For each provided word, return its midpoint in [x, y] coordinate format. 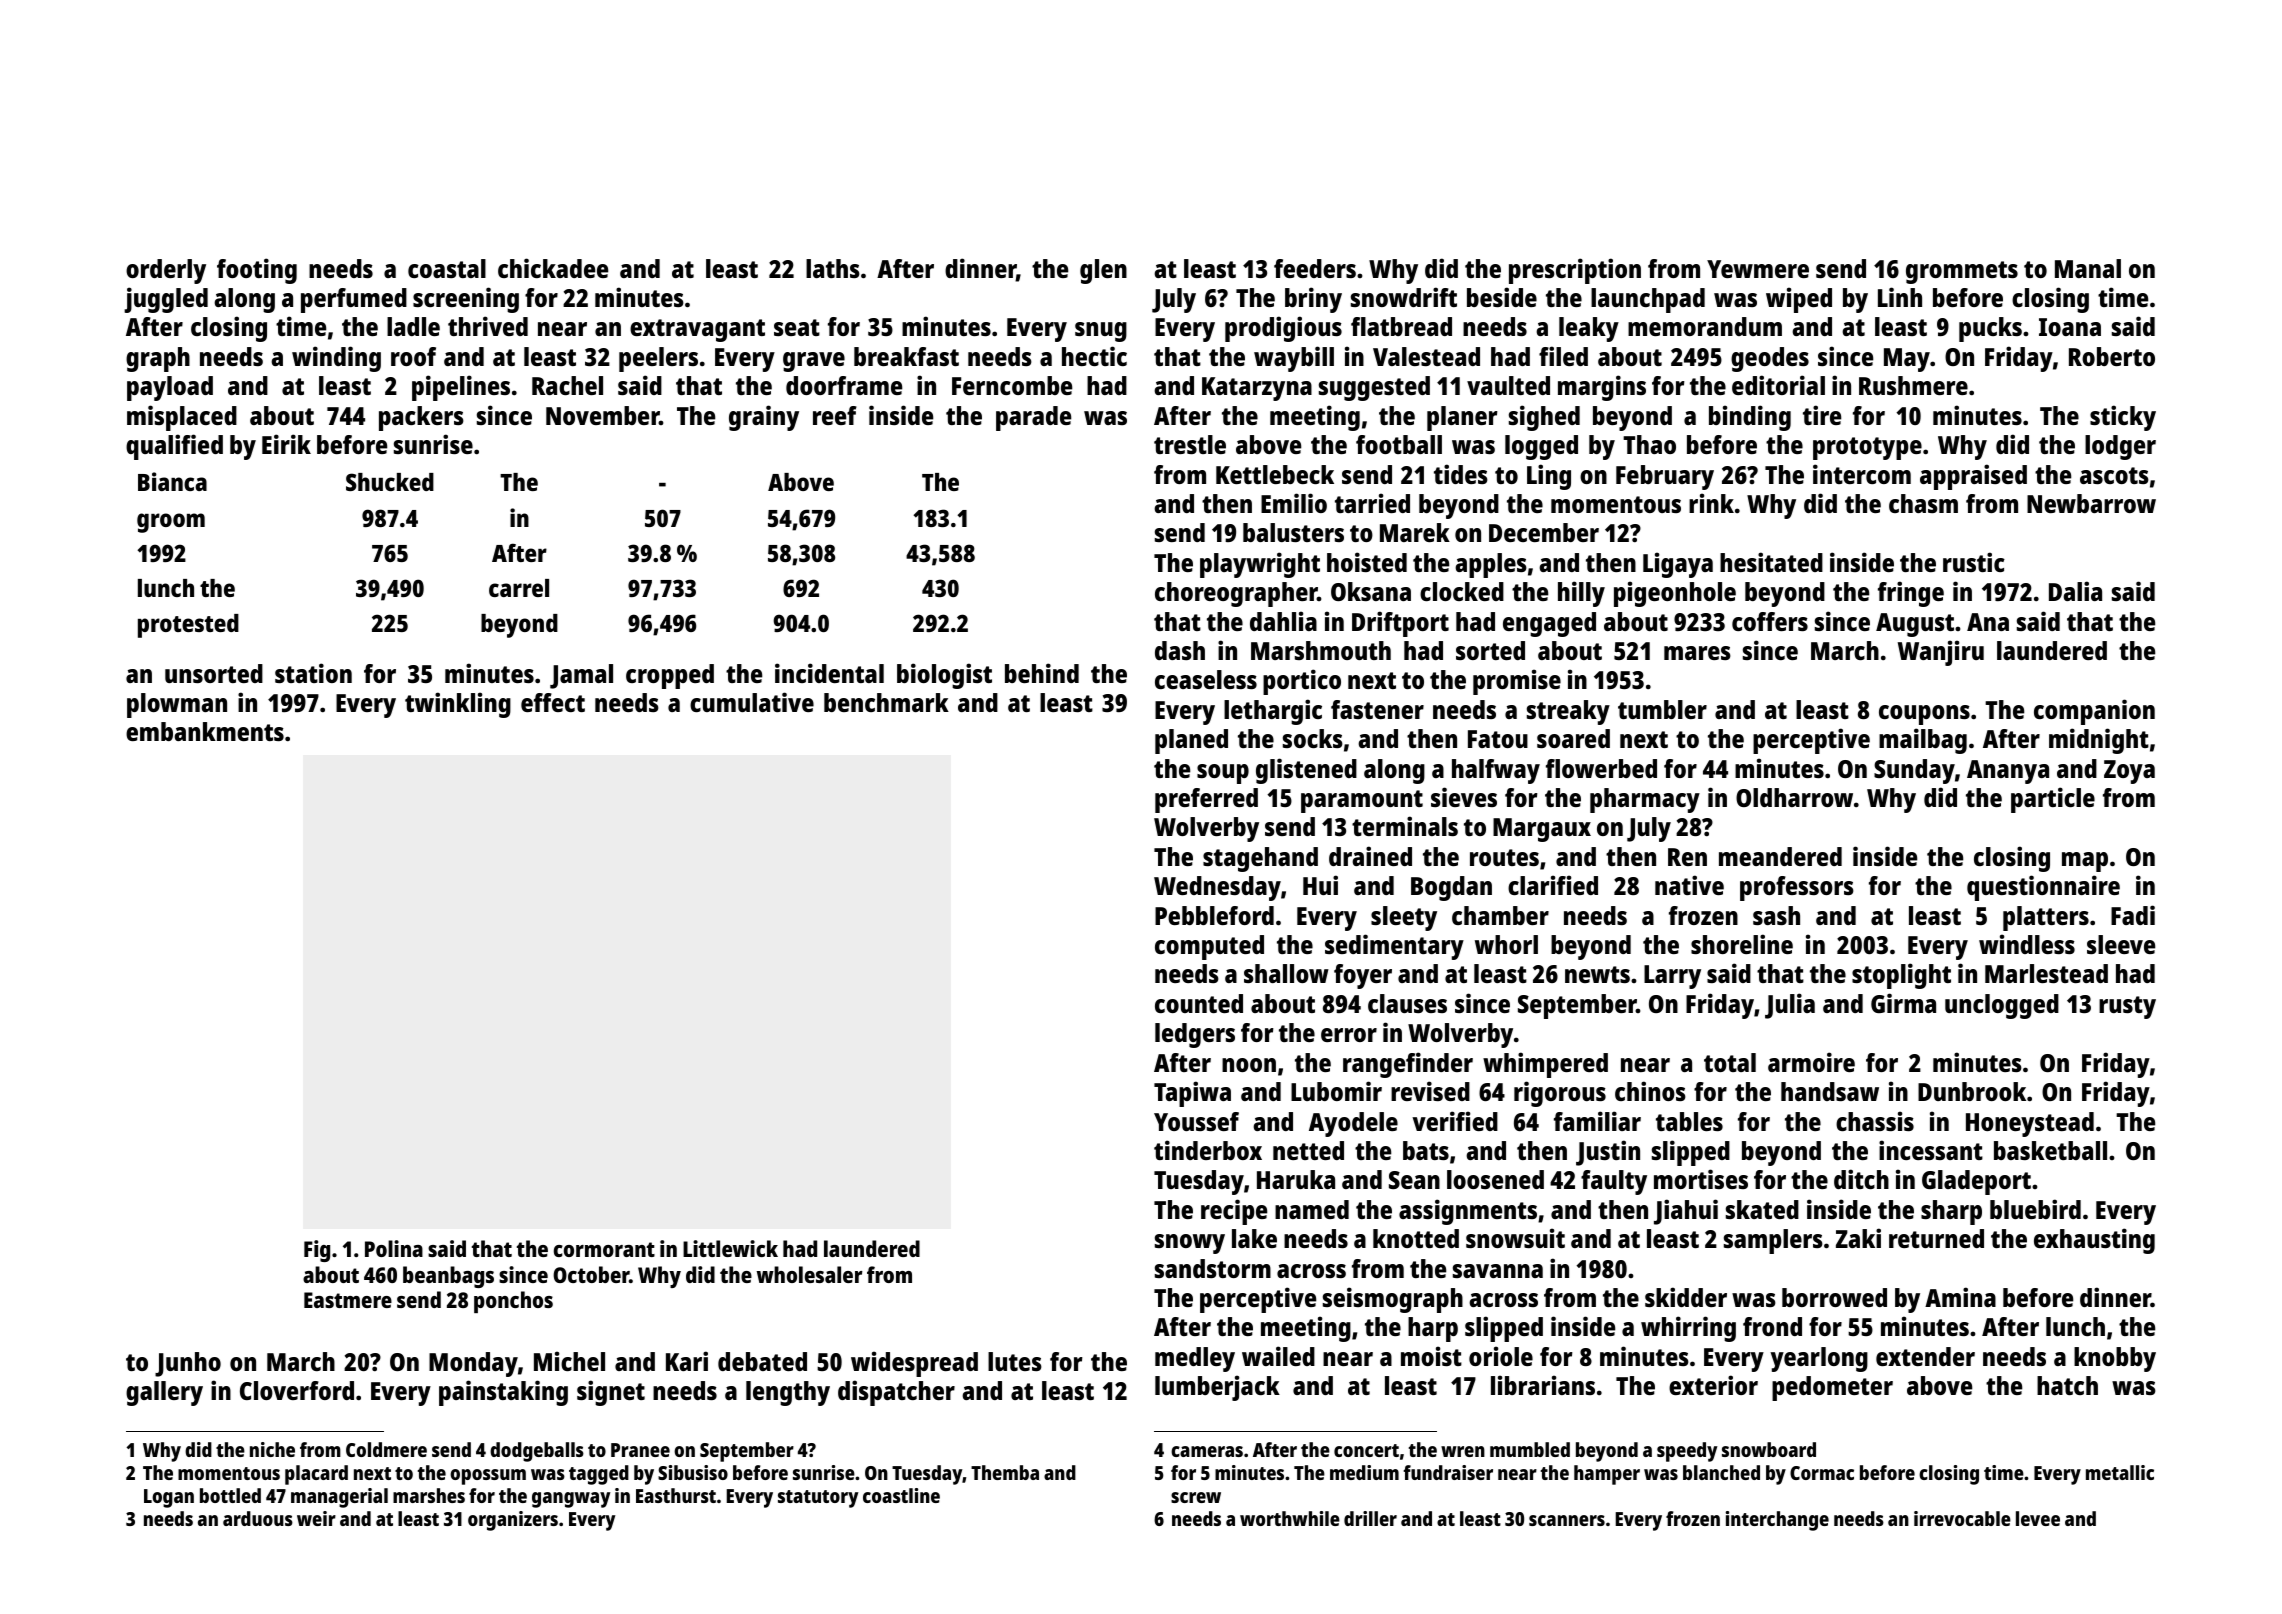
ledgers [1195, 1035]
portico [1302, 682]
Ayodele [1353, 1124]
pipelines [461, 388]
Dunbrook [1972, 1091]
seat [797, 327]
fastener [1377, 709]
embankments [205, 731]
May [1907, 360]
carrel [519, 588]
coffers [1770, 621]
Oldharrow [1794, 797]
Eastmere [348, 1300]
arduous [258, 1518]
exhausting [2094, 1241]
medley [1195, 1359]
